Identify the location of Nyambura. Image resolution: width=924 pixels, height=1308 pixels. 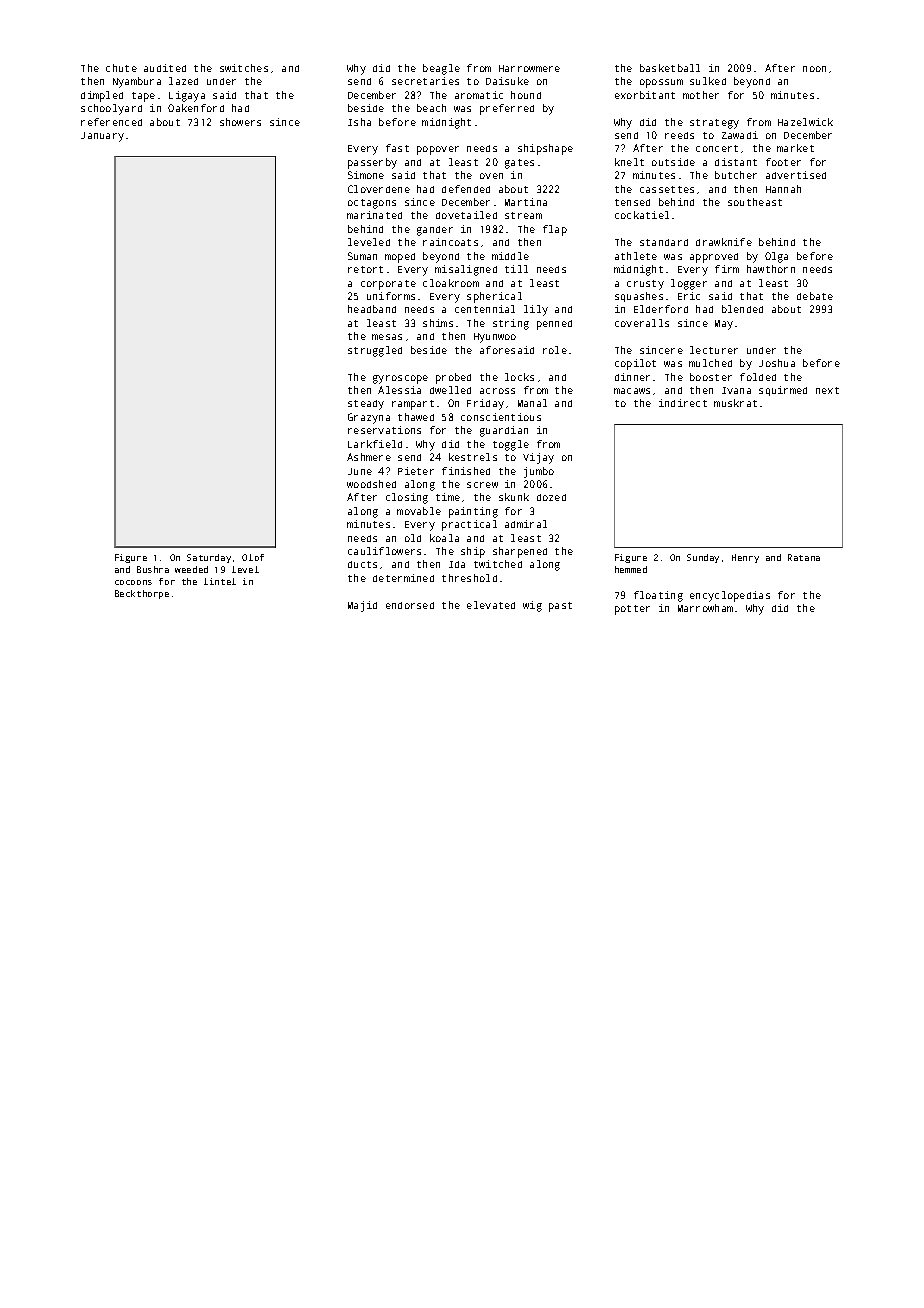
(137, 82).
